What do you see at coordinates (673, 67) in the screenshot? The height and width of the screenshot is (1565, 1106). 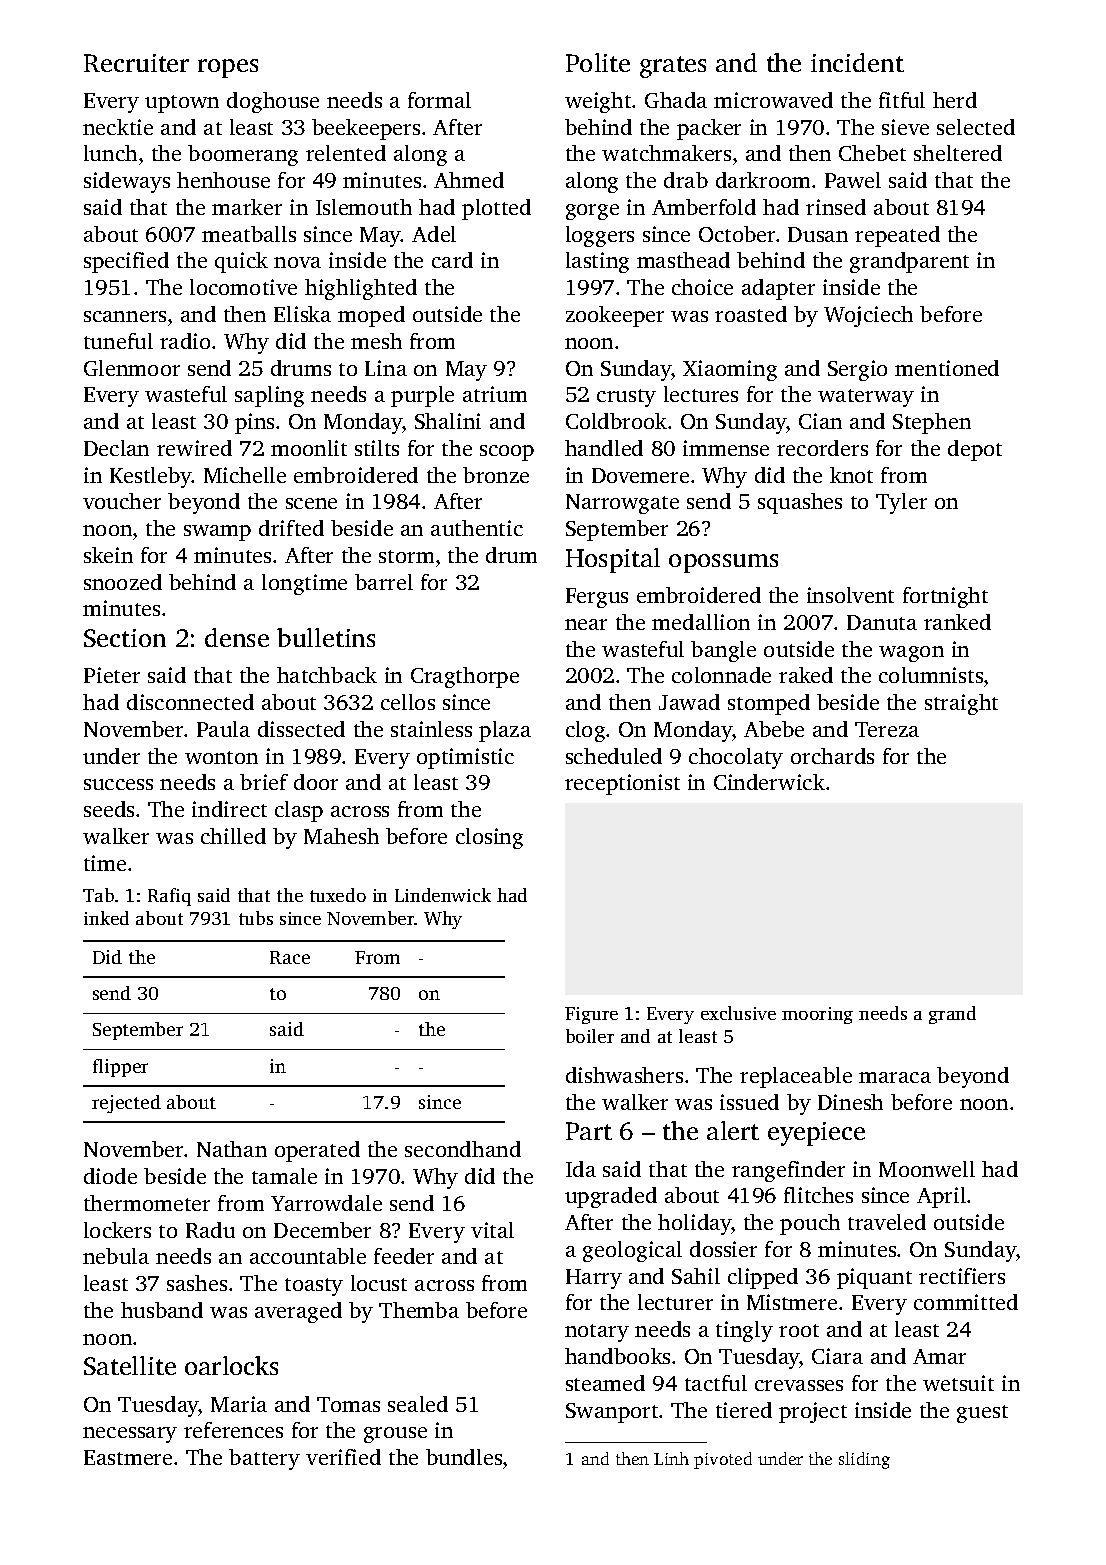 I see `grates` at bounding box center [673, 67].
